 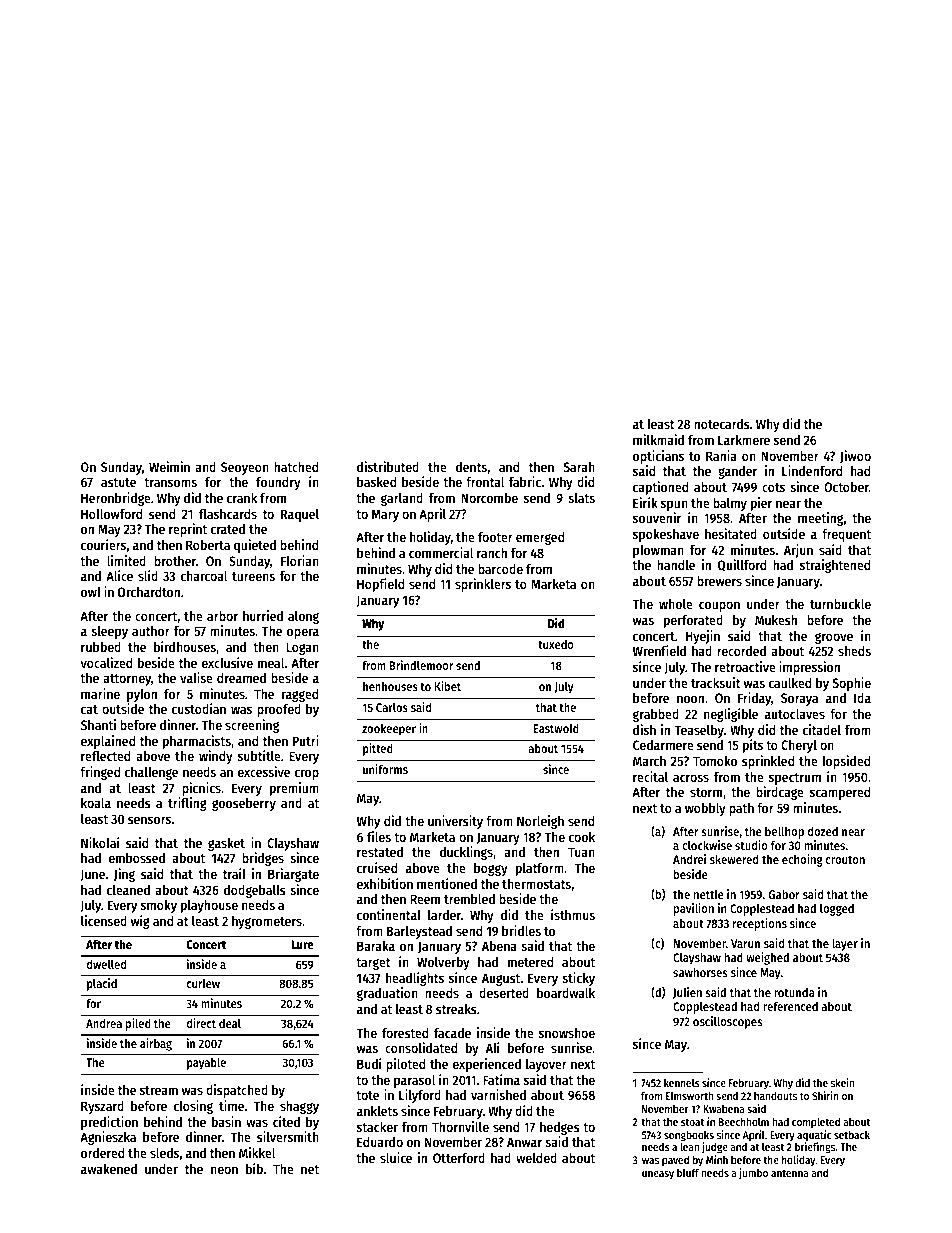 What do you see at coordinates (278, 483) in the screenshot?
I see `foundry` at bounding box center [278, 483].
